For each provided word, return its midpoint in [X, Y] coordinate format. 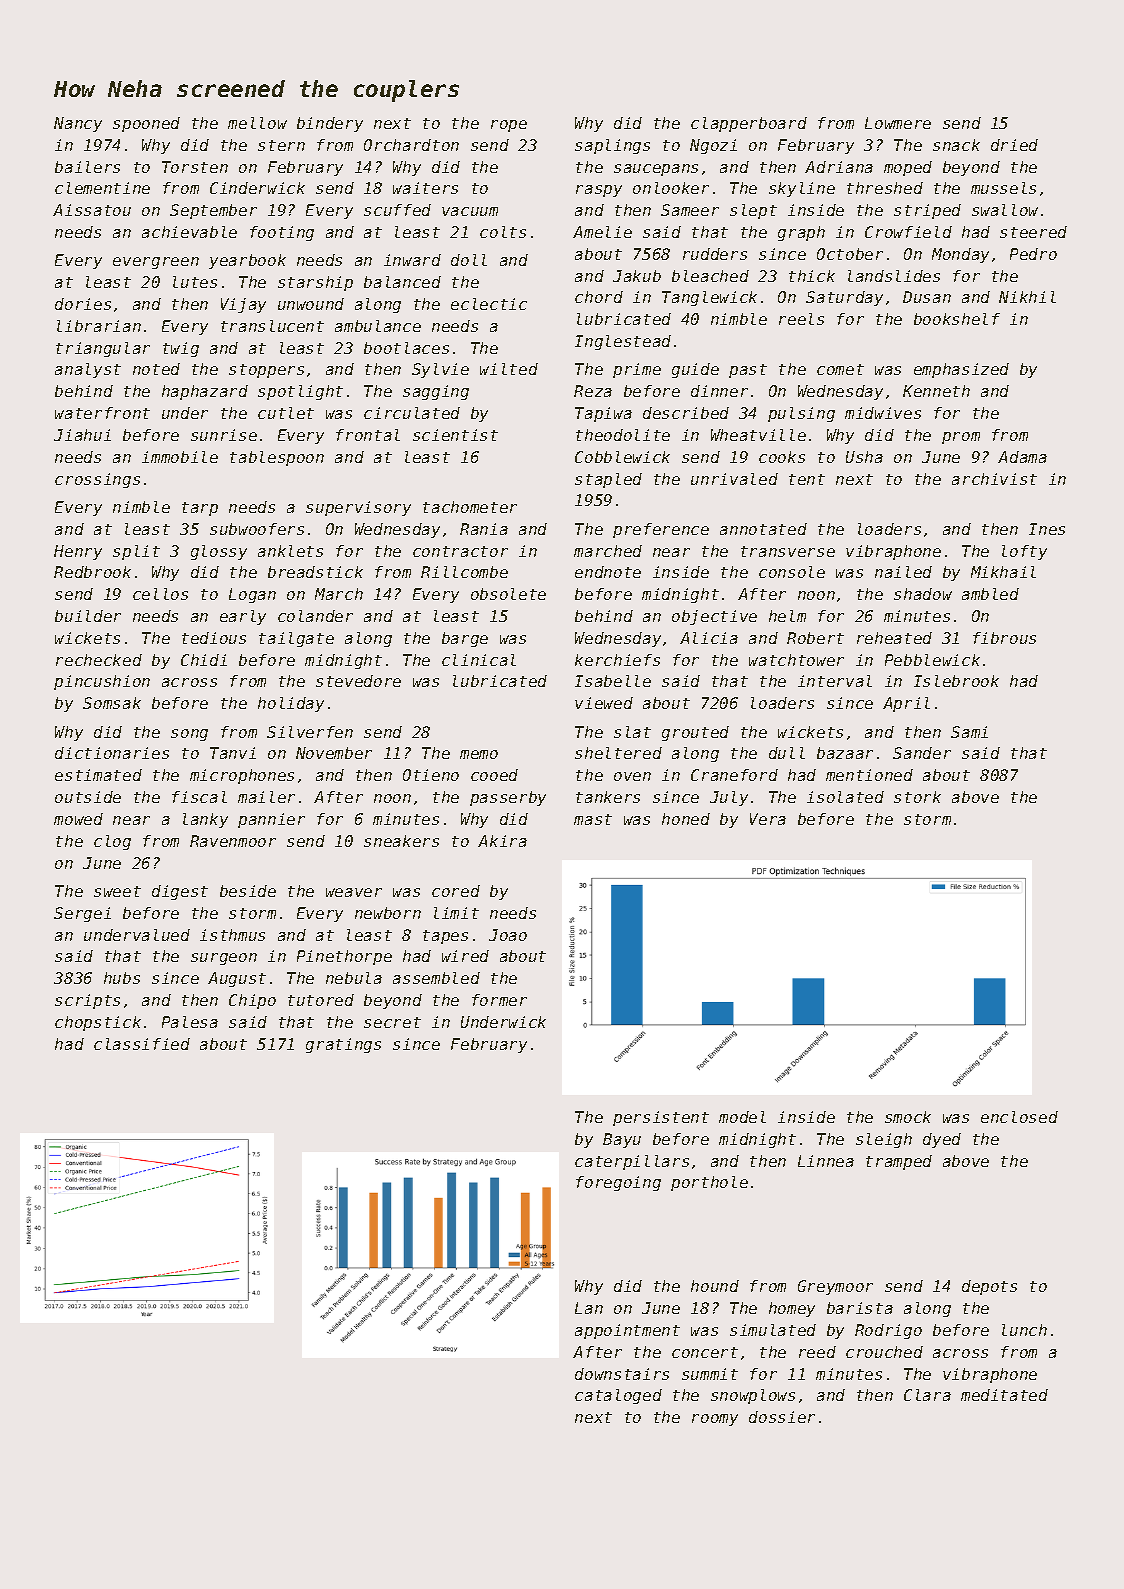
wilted [509, 369]
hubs [122, 978]
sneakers [401, 841]
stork [917, 797]
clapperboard [749, 124]
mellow [257, 123]
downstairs [622, 1374]
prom [961, 438]
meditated [1004, 1395]
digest [180, 892]
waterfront [102, 413]
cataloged [618, 1396]
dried [1014, 145]
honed [686, 819]
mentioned [869, 775]
